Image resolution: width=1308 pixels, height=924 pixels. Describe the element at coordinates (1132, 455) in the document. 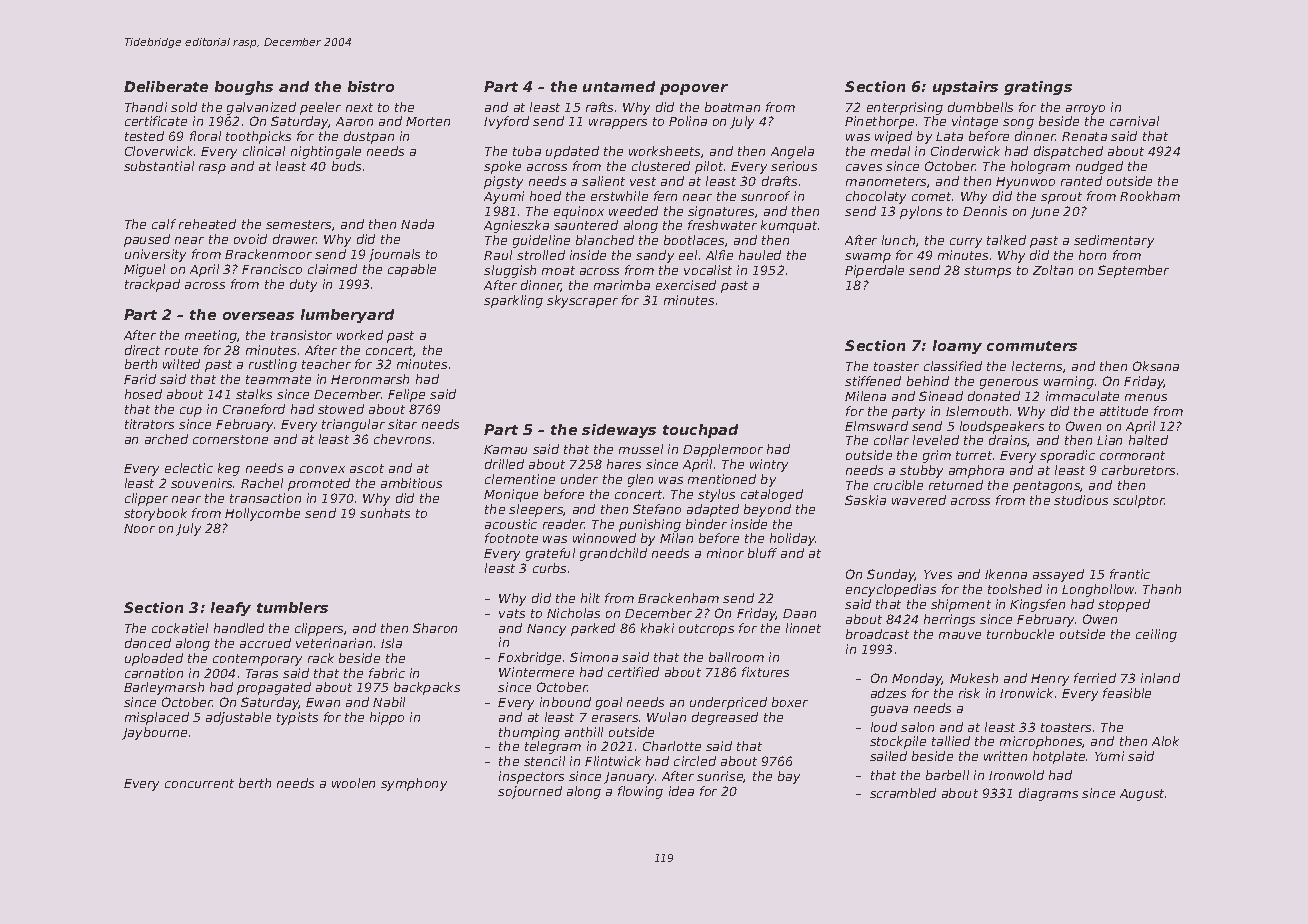

I see `cormorant` at that location.
